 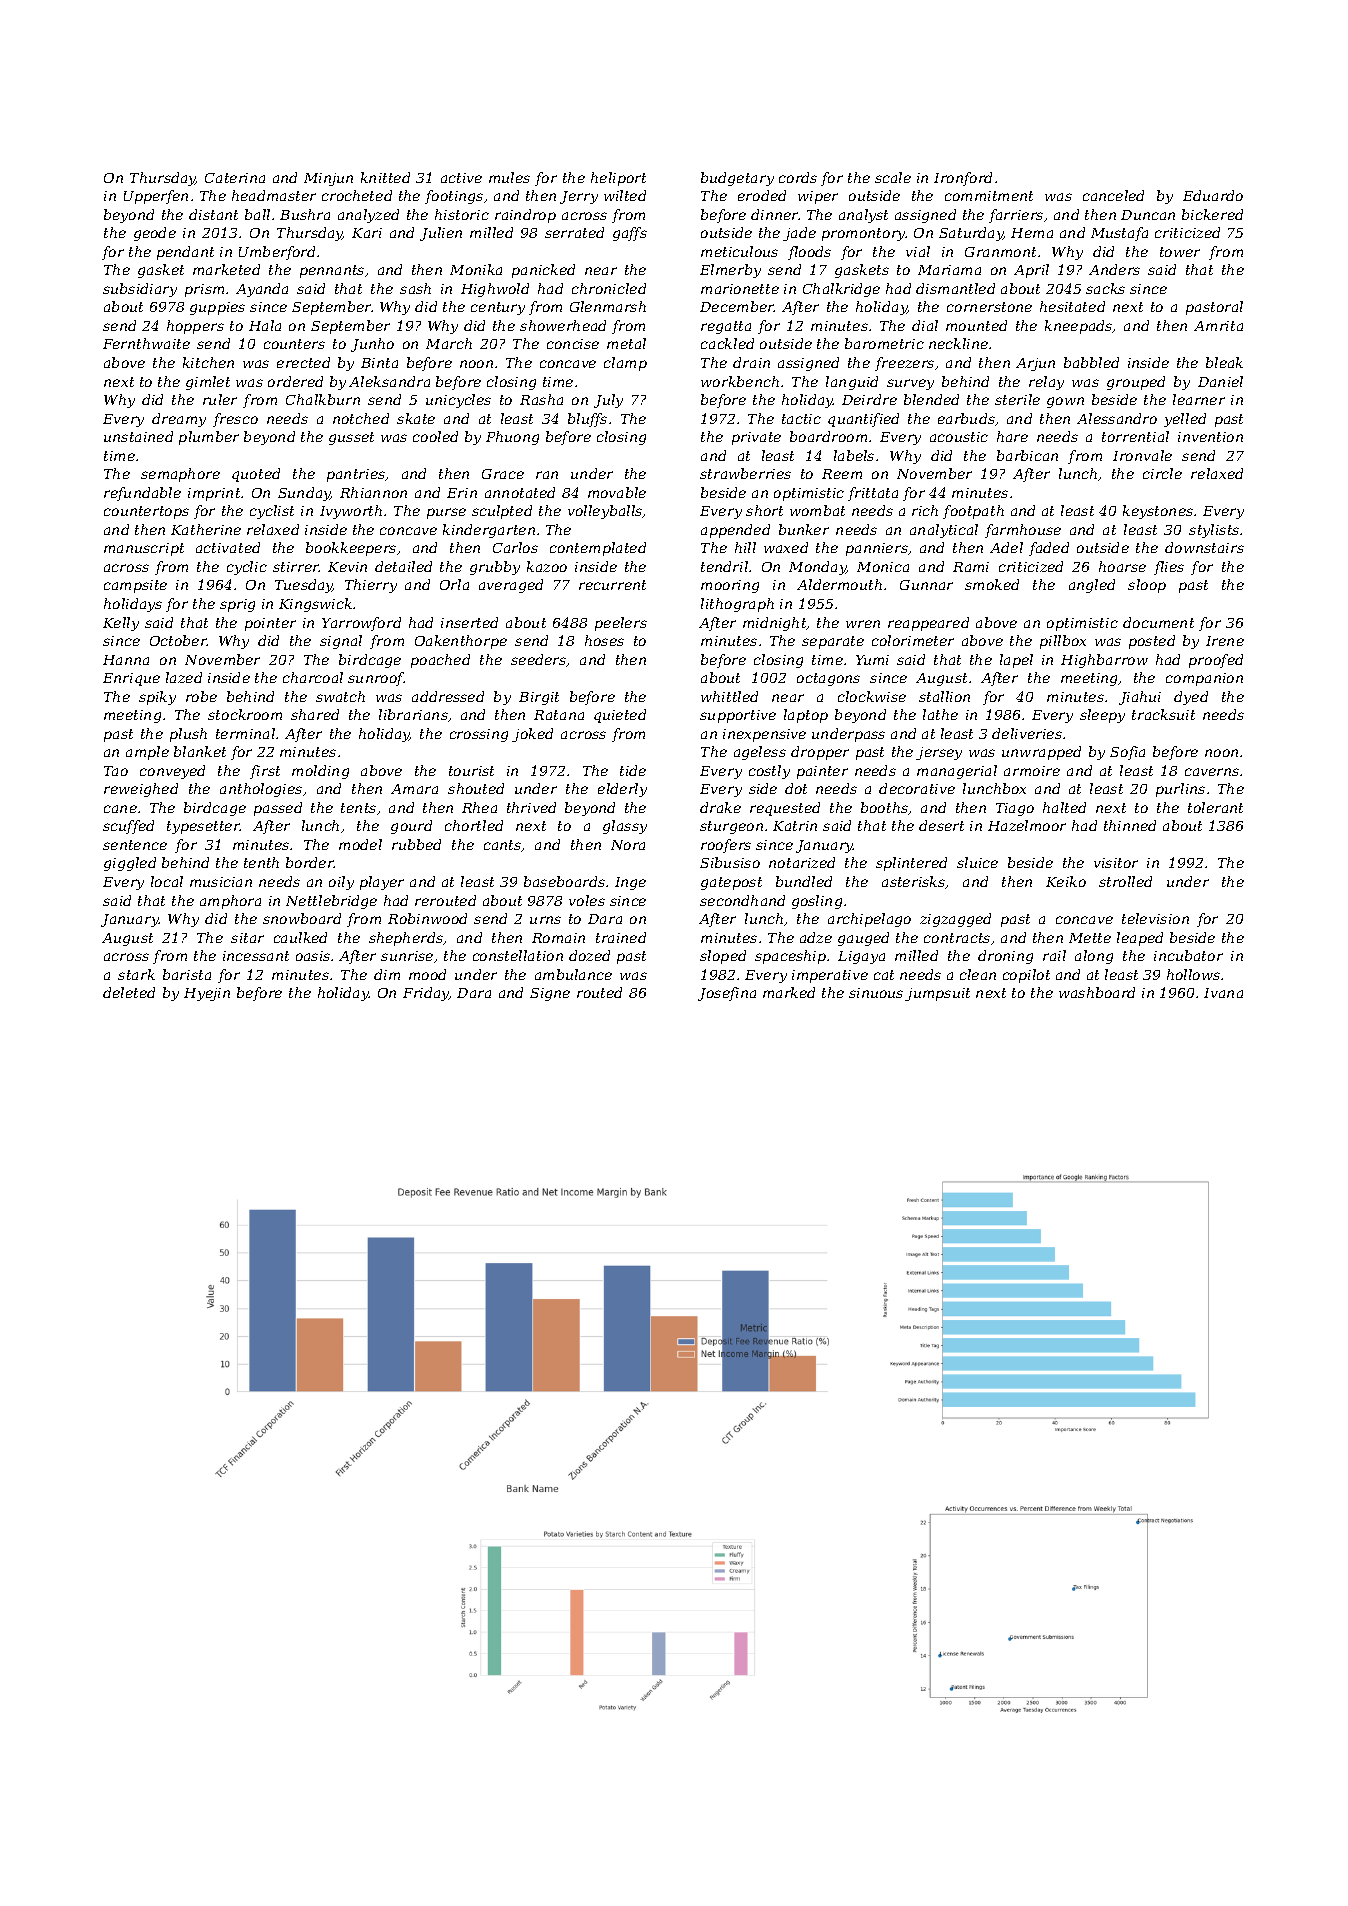 I want to click on gimlet, so click(x=208, y=383).
